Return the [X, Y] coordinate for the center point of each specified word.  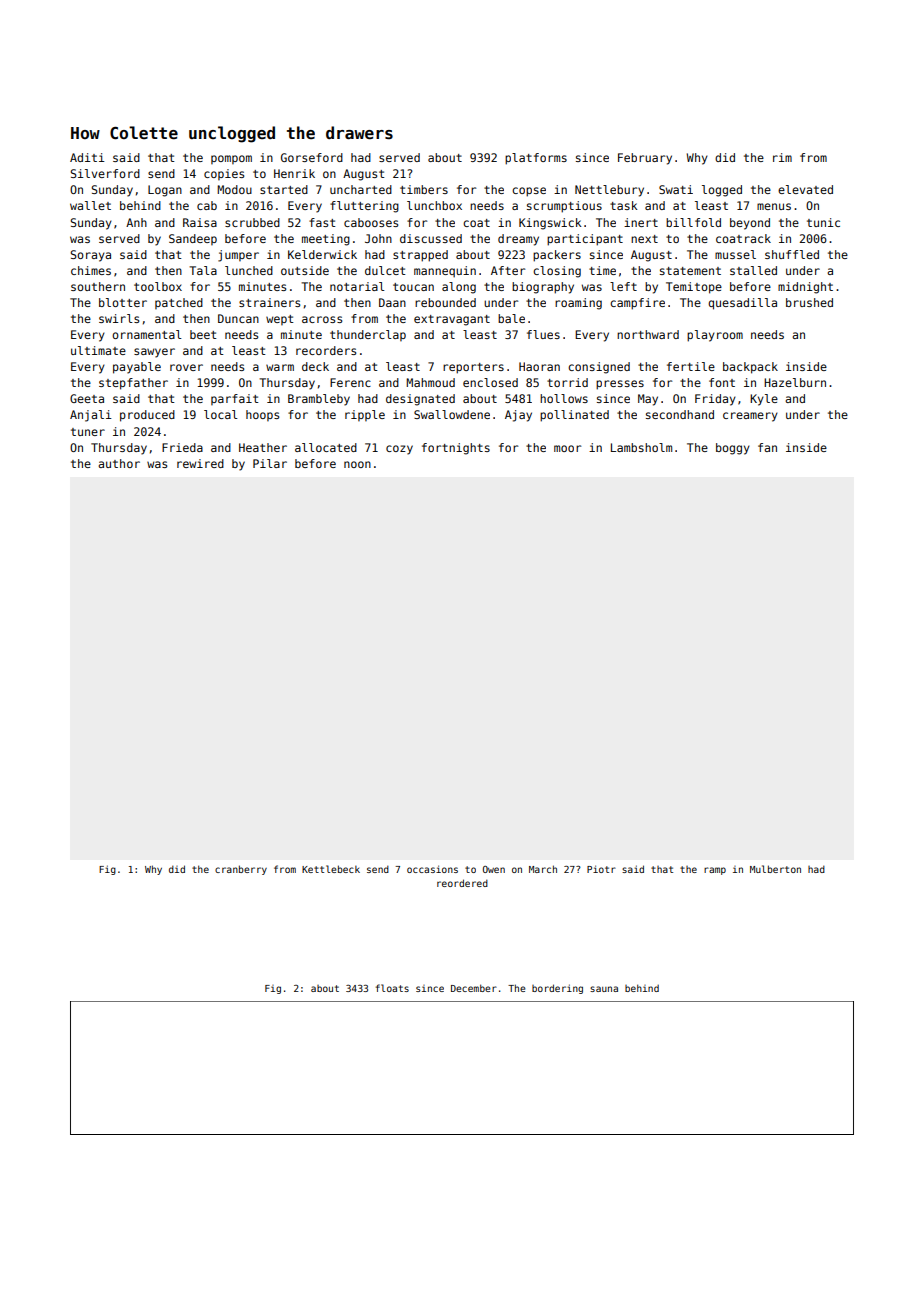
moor [567, 448]
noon [357, 464]
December [474, 988]
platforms [536, 159]
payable [137, 368]
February [645, 159]
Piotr [601, 869]
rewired [200, 463]
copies [224, 174]
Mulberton [775, 869]
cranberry [241, 870]
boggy [733, 449]
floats [392, 988]
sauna [604, 989]
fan [767, 447]
